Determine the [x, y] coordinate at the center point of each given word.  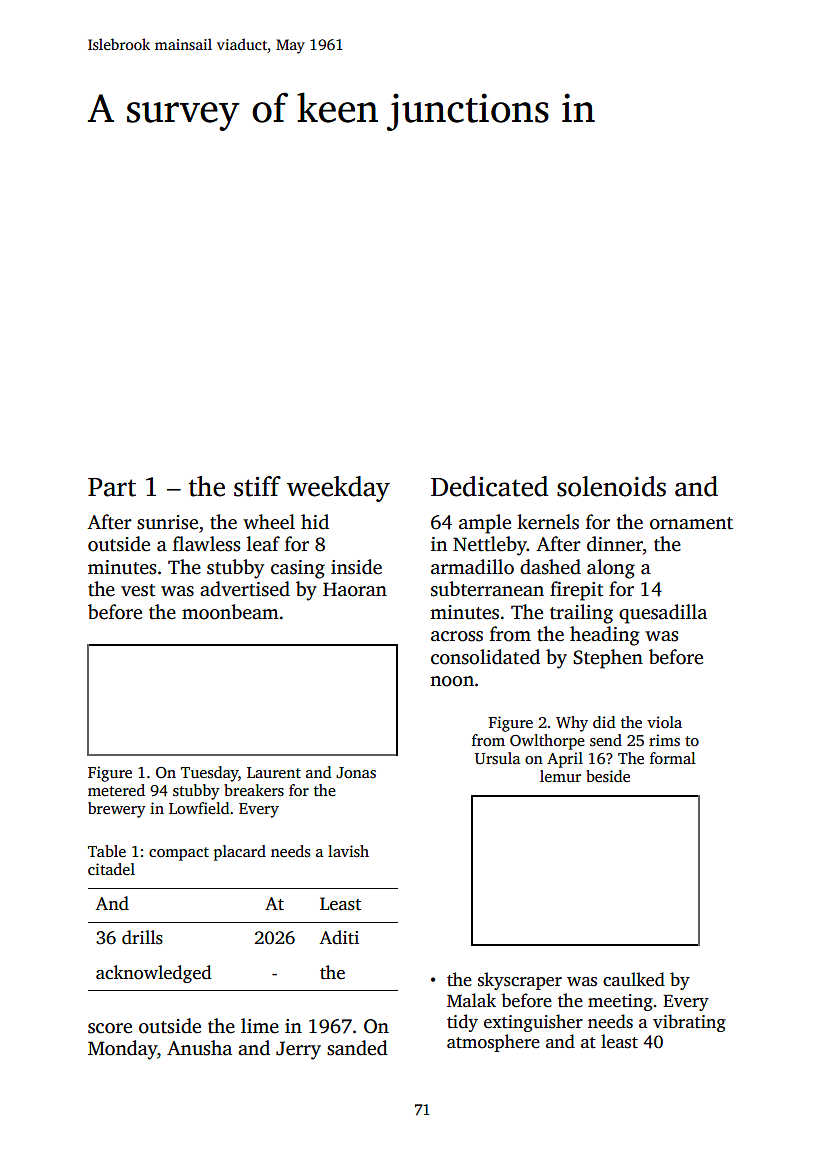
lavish [348, 851]
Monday [122, 1050]
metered [116, 790]
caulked [634, 979]
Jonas [356, 773]
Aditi [339, 937]
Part [112, 487]
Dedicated [489, 486]
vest [138, 590]
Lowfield [199, 808]
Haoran [355, 589]
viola [664, 722]
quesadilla [663, 614]
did [604, 722]
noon [452, 681]
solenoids [611, 486]
